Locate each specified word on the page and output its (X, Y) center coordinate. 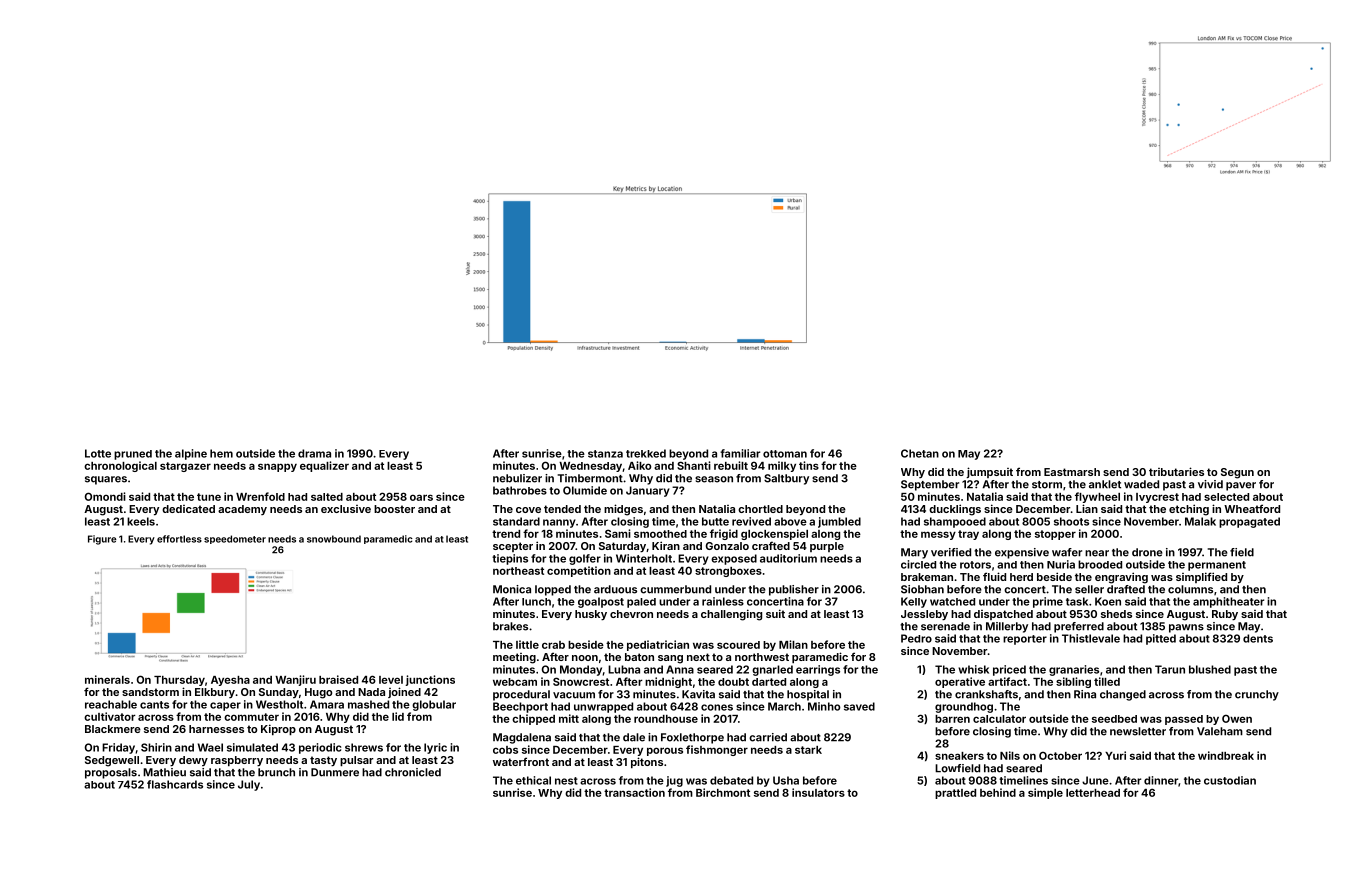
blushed (1210, 669)
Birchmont (723, 792)
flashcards (175, 784)
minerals (107, 679)
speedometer (235, 539)
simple (1045, 793)
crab (553, 645)
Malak (1200, 521)
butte (715, 521)
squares (106, 480)
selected (1226, 497)
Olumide (585, 490)
